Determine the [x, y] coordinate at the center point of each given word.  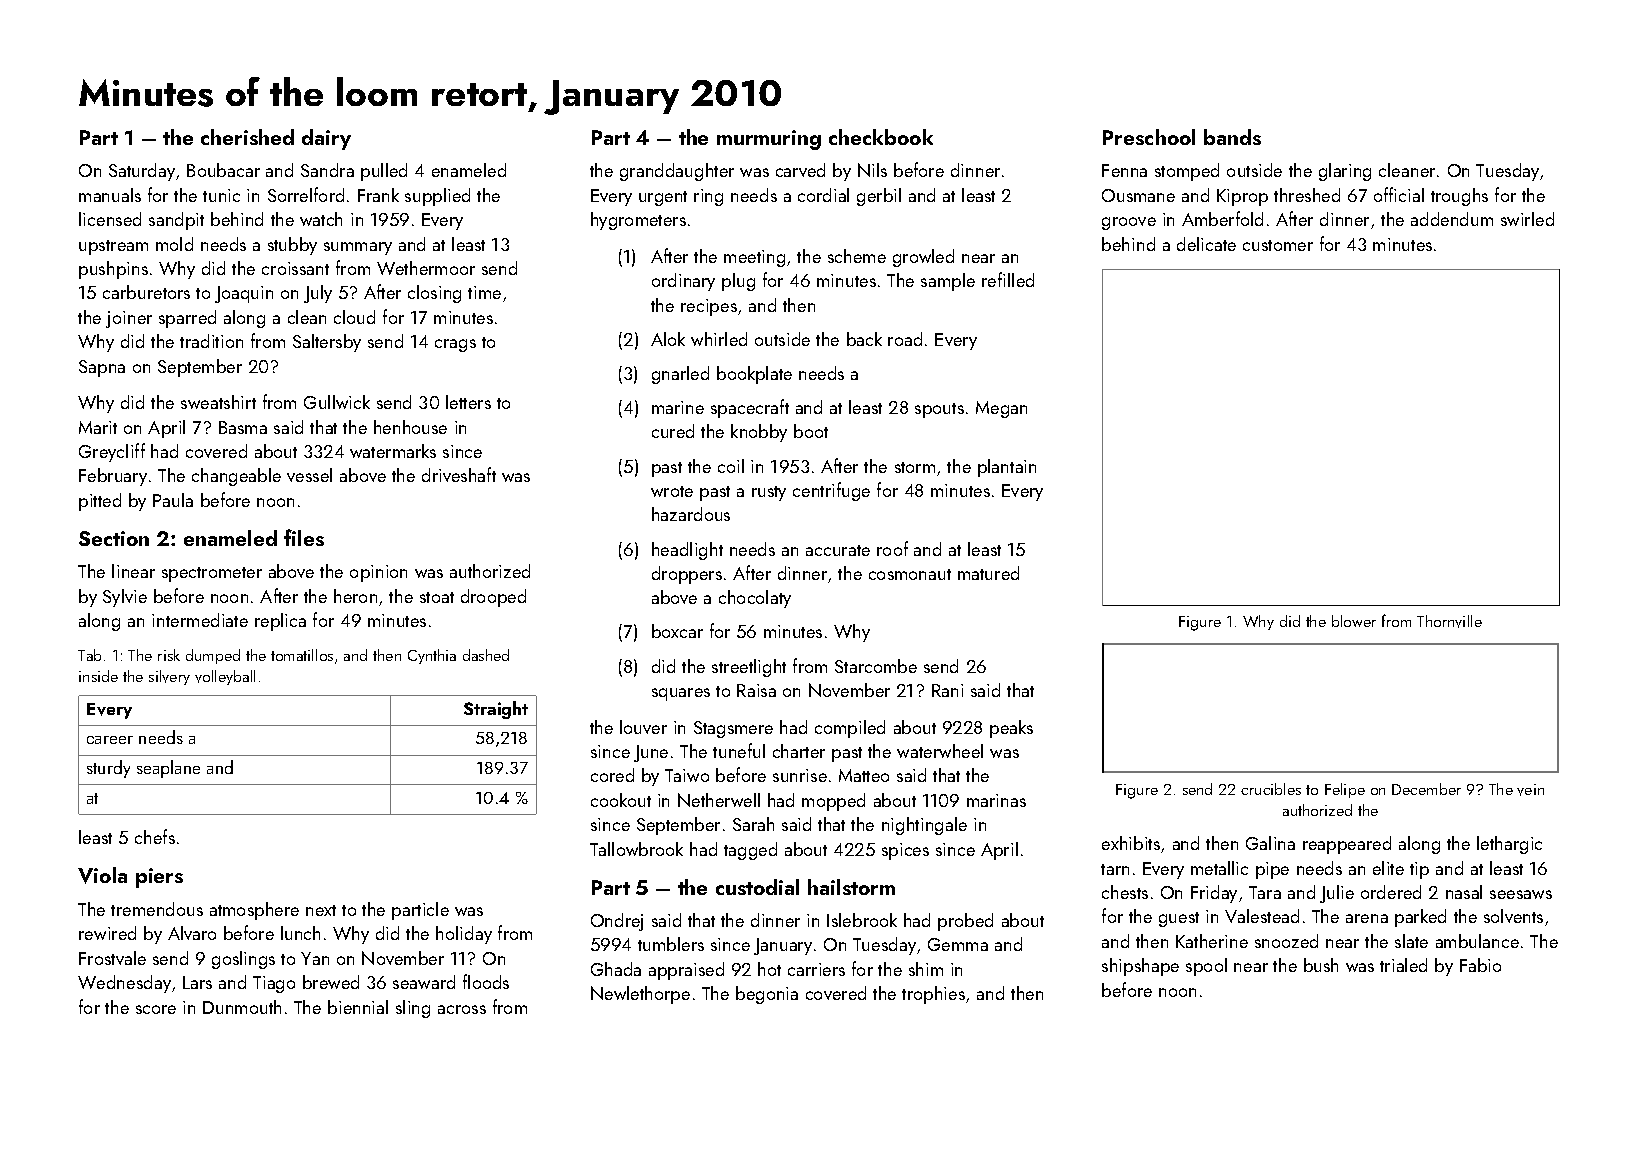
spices [905, 851]
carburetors [146, 292]
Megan [1001, 409]
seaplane [168, 769]
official [1399, 194]
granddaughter [677, 172]
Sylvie [125, 598]
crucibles [1271, 789]
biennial [358, 1007]
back [864, 339]
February [113, 477]
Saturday [142, 172]
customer [1278, 245]
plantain [1007, 468]
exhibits [1131, 843]
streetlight [749, 668]
